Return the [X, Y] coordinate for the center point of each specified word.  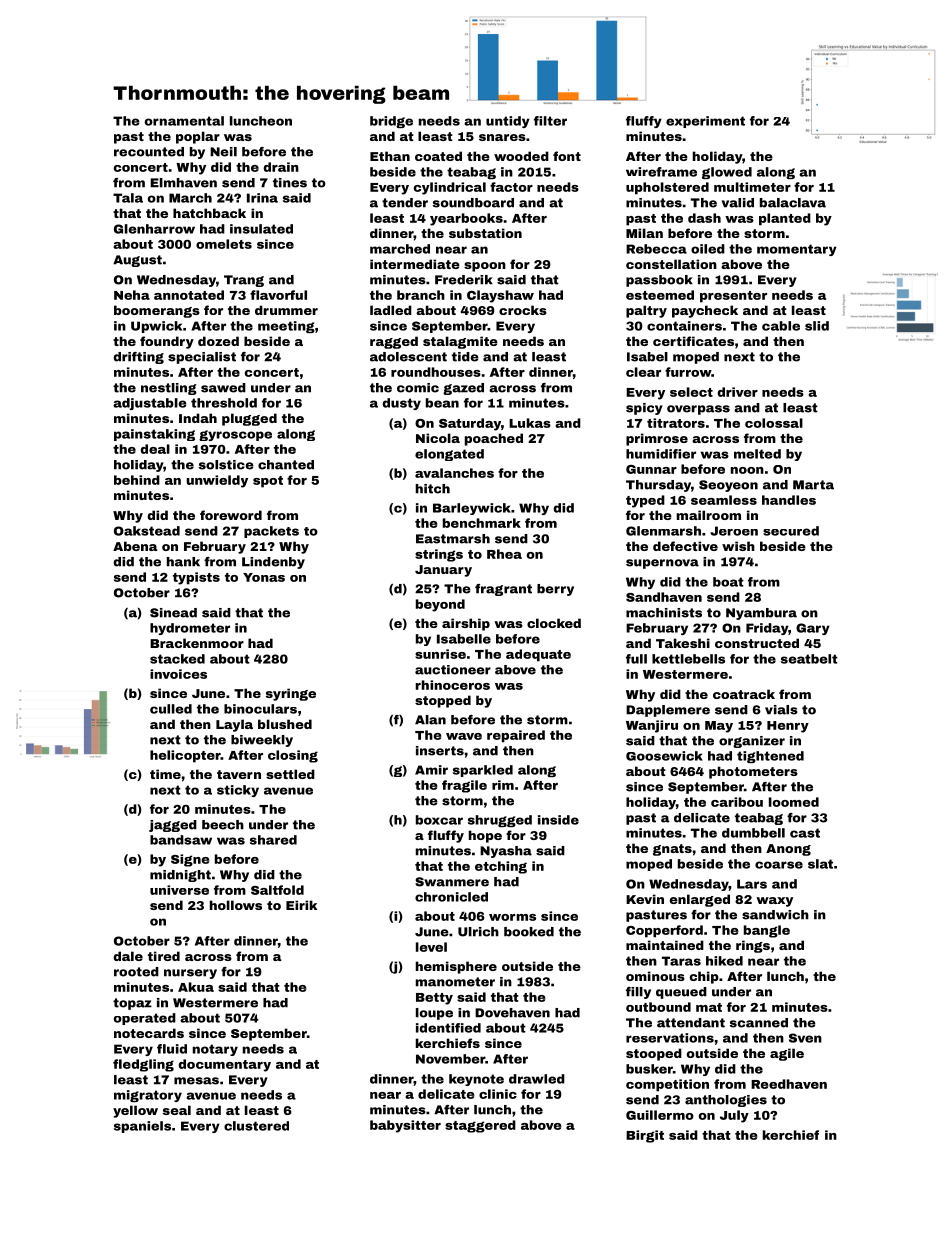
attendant [691, 1023]
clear [643, 372]
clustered [256, 1126]
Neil [223, 152]
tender [405, 203]
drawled [537, 1079]
